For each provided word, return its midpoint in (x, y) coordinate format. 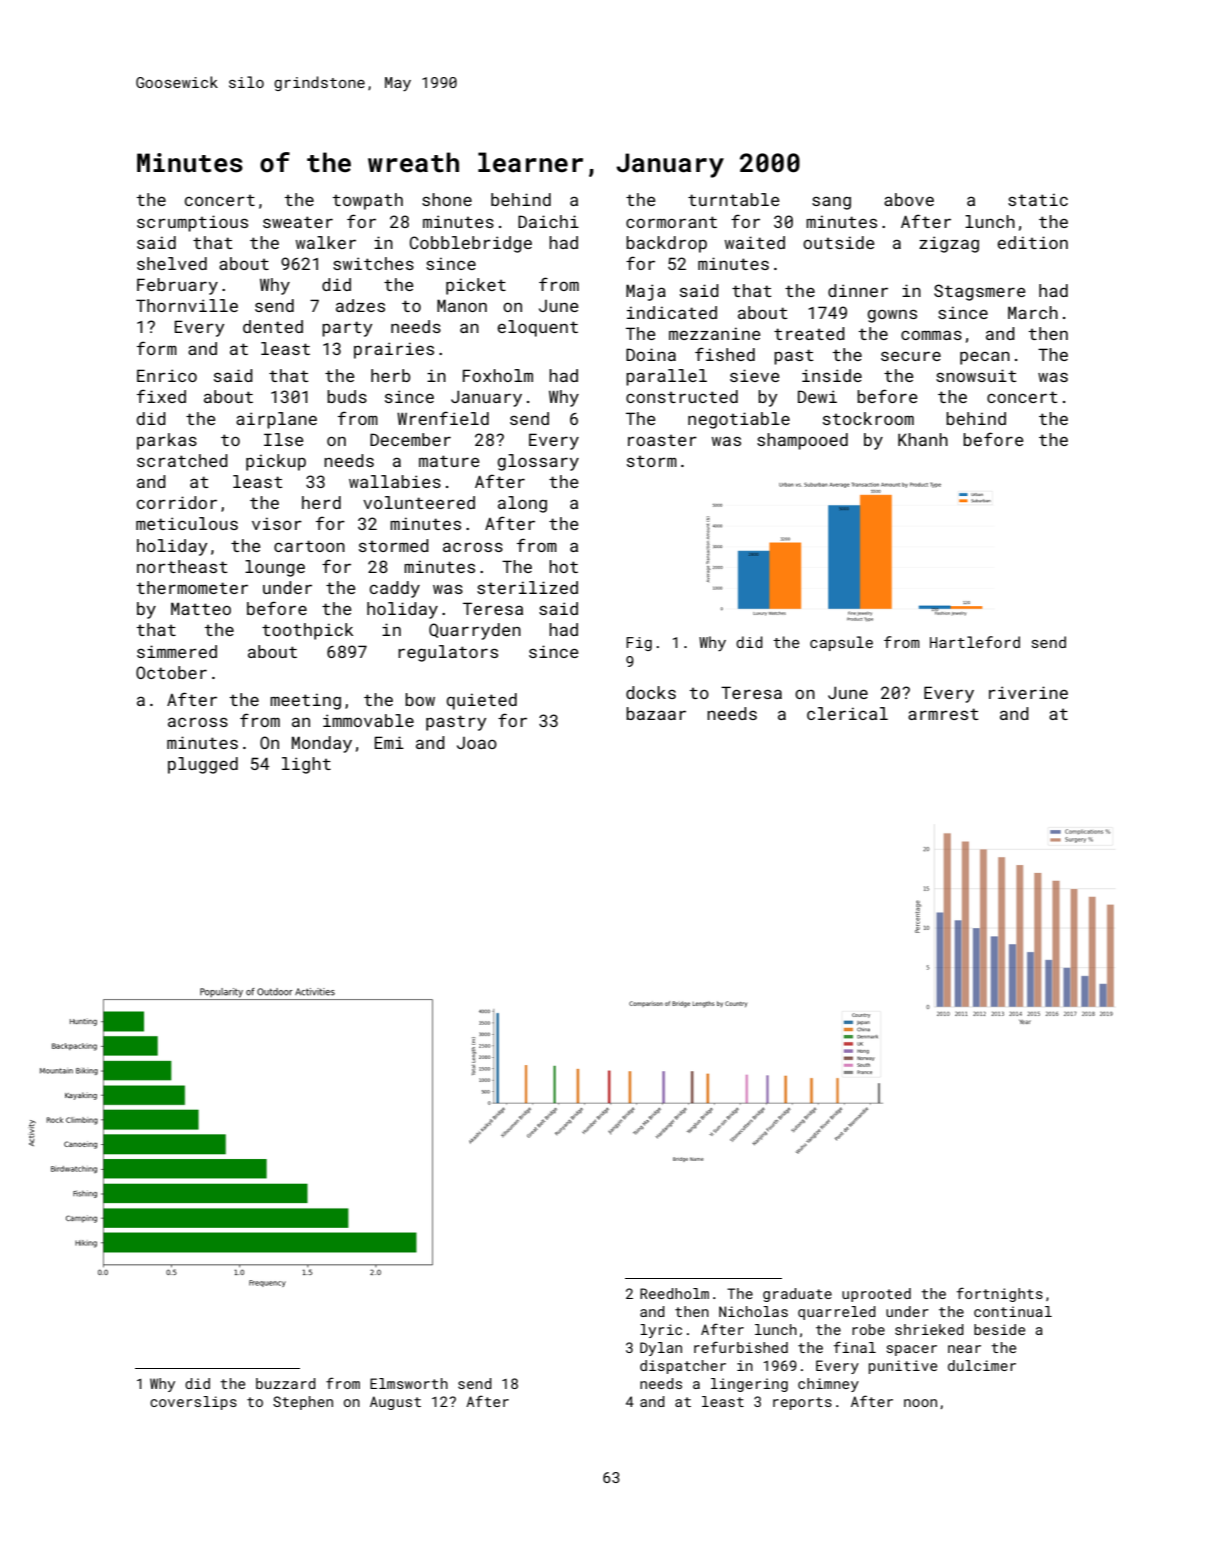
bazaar (656, 713)
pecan (985, 358)
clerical (847, 713)
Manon (462, 305)
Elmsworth (409, 1383)
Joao (477, 743)
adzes (360, 305)
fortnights (1000, 1294)
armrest (943, 714)
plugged (203, 765)
